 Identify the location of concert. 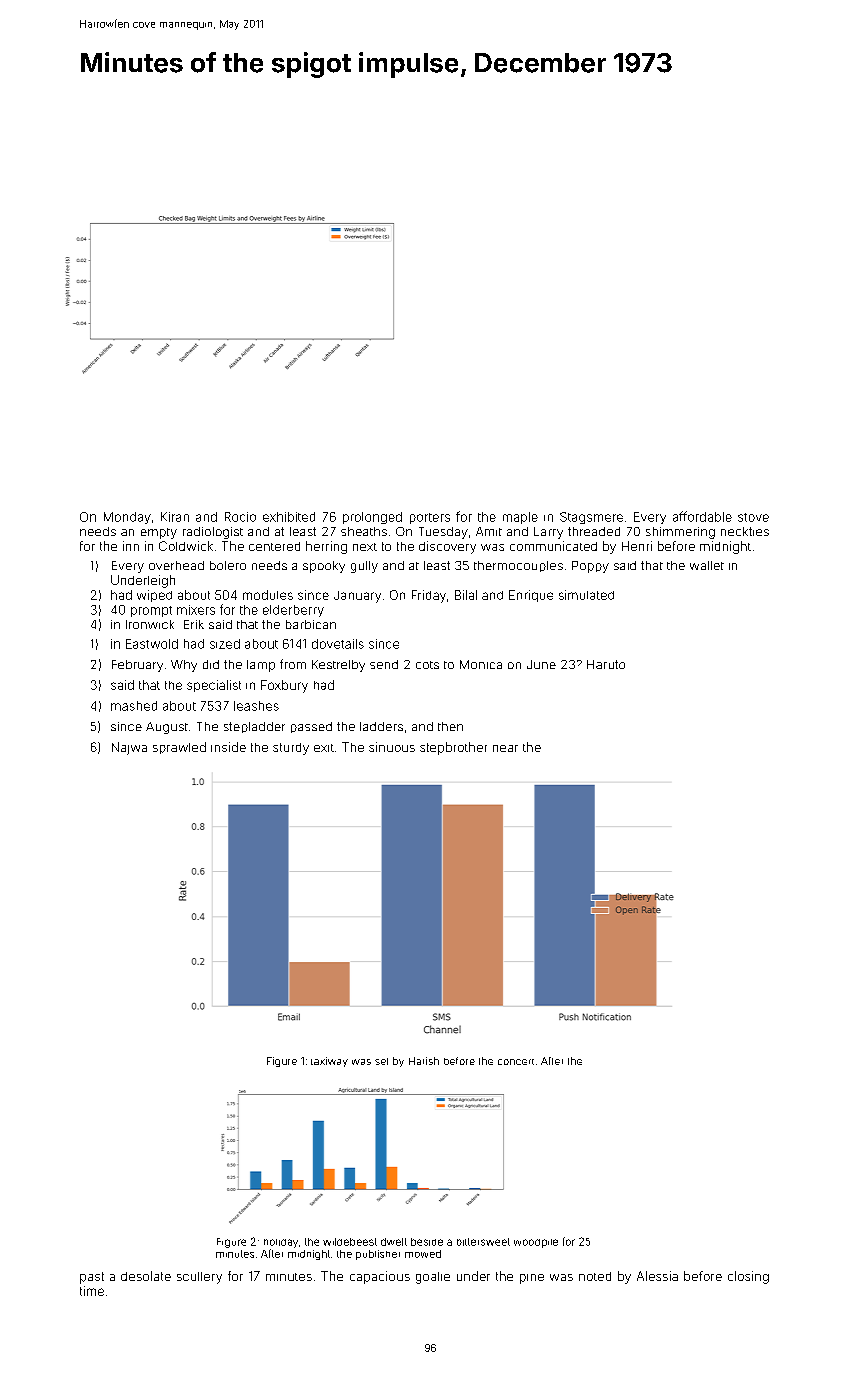
(516, 1062).
